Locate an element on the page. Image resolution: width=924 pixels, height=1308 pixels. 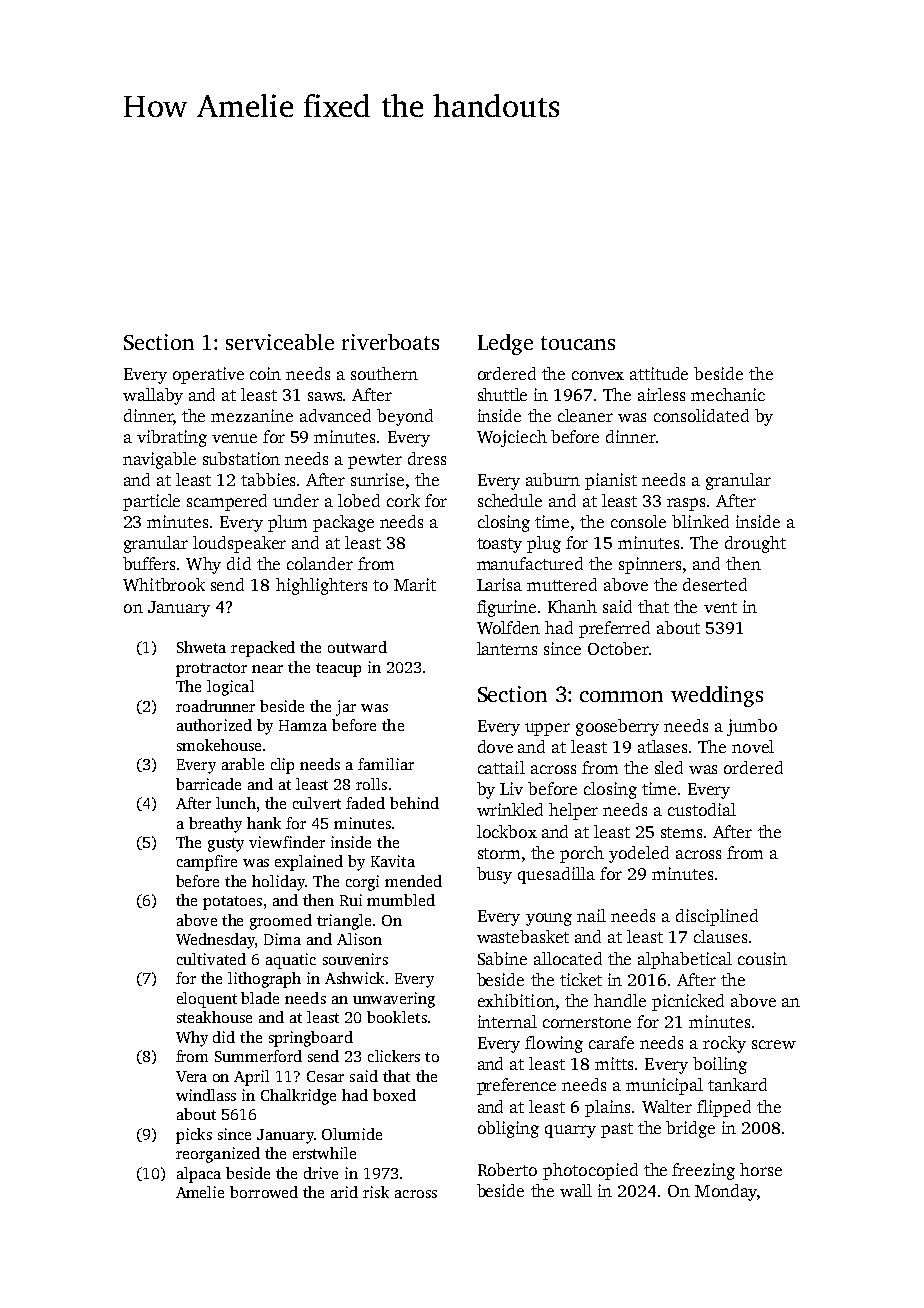
disciplined is located at coordinates (717, 917).
